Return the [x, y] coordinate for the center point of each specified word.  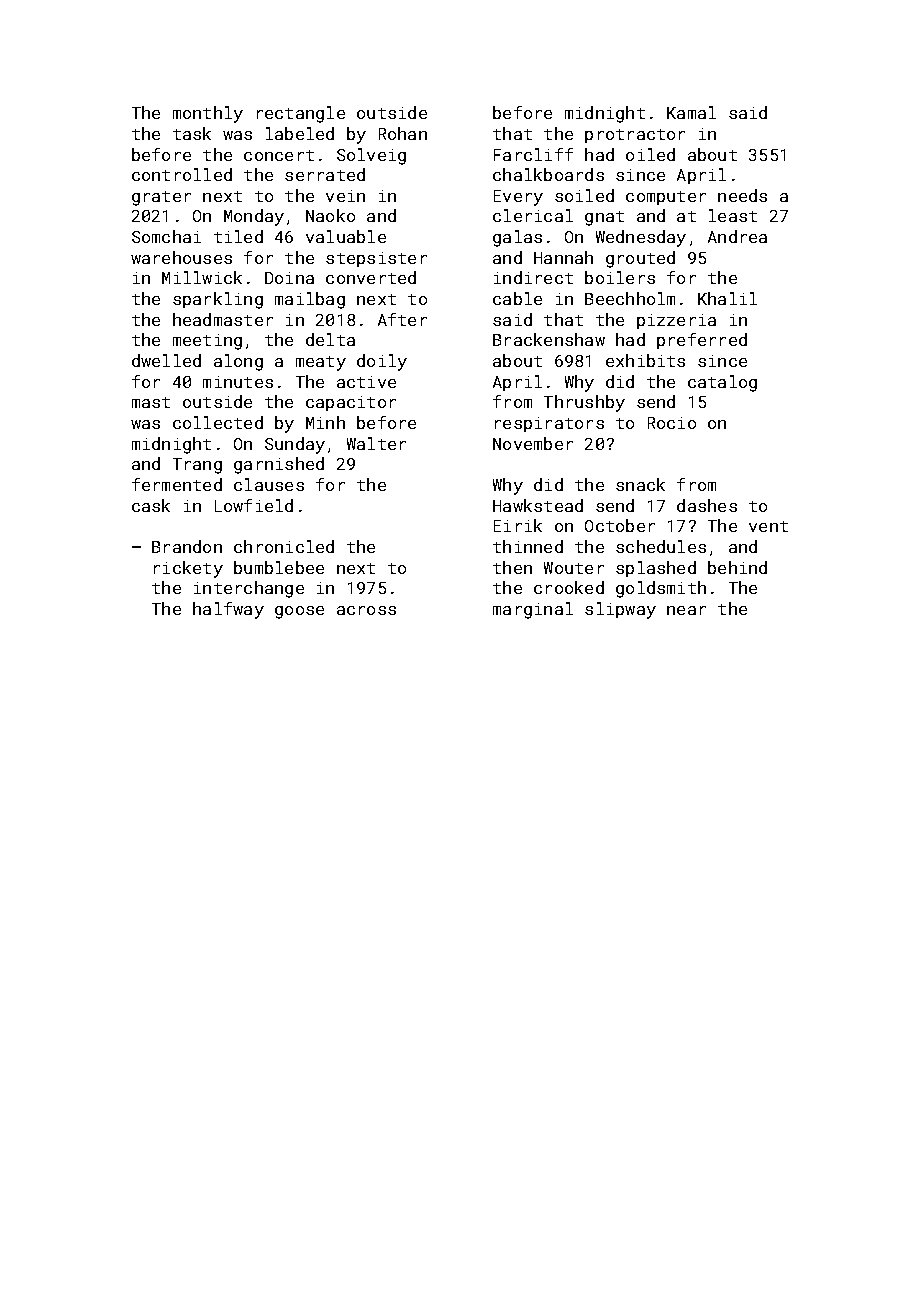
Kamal [691, 112]
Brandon [187, 546]
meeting [207, 342]
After [402, 319]
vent [768, 526]
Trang [197, 466]
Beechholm [630, 298]
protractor [635, 136]
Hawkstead [538, 505]
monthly [208, 114]
